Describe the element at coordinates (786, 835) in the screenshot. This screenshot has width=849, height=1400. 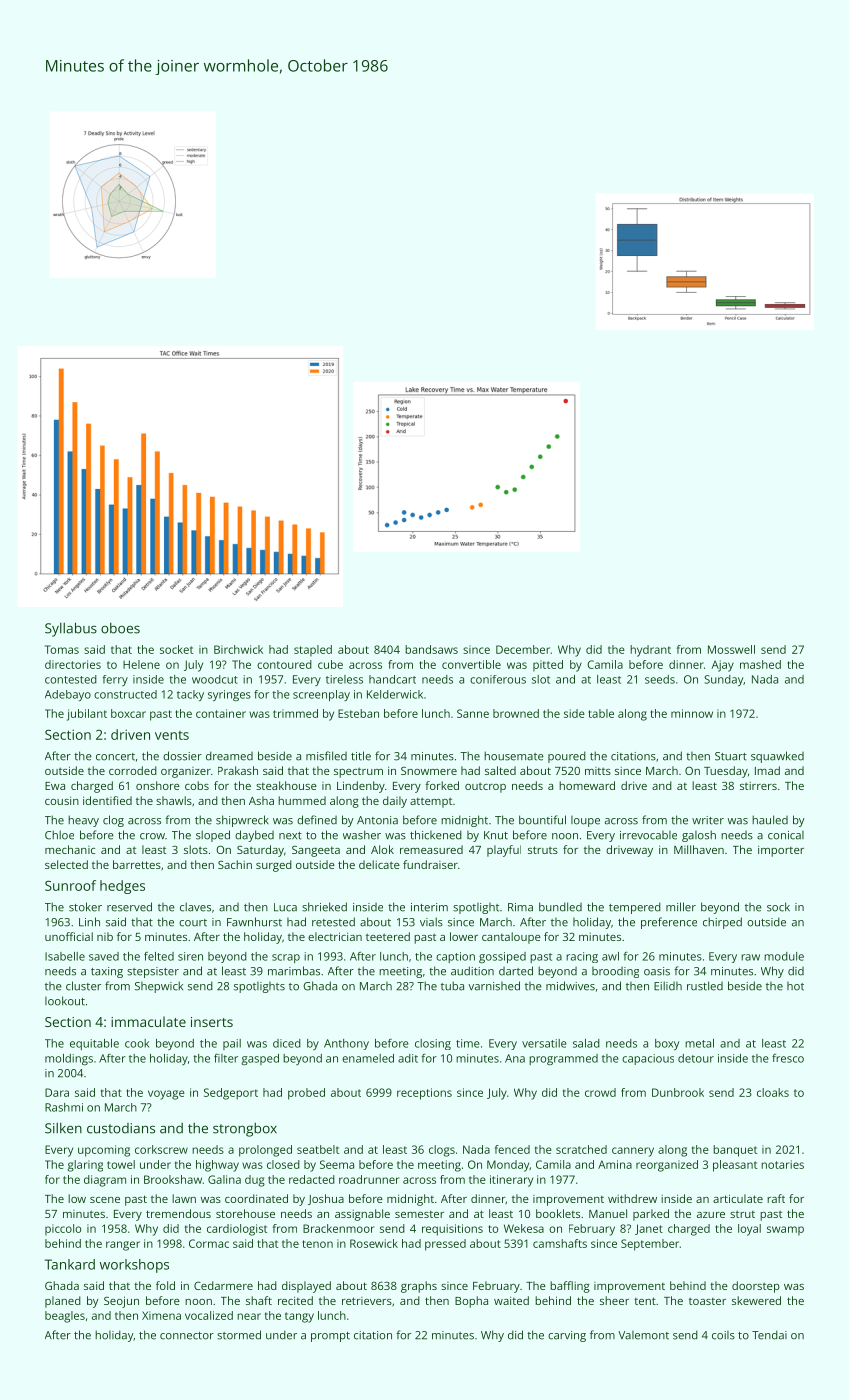
I see `conical` at that location.
